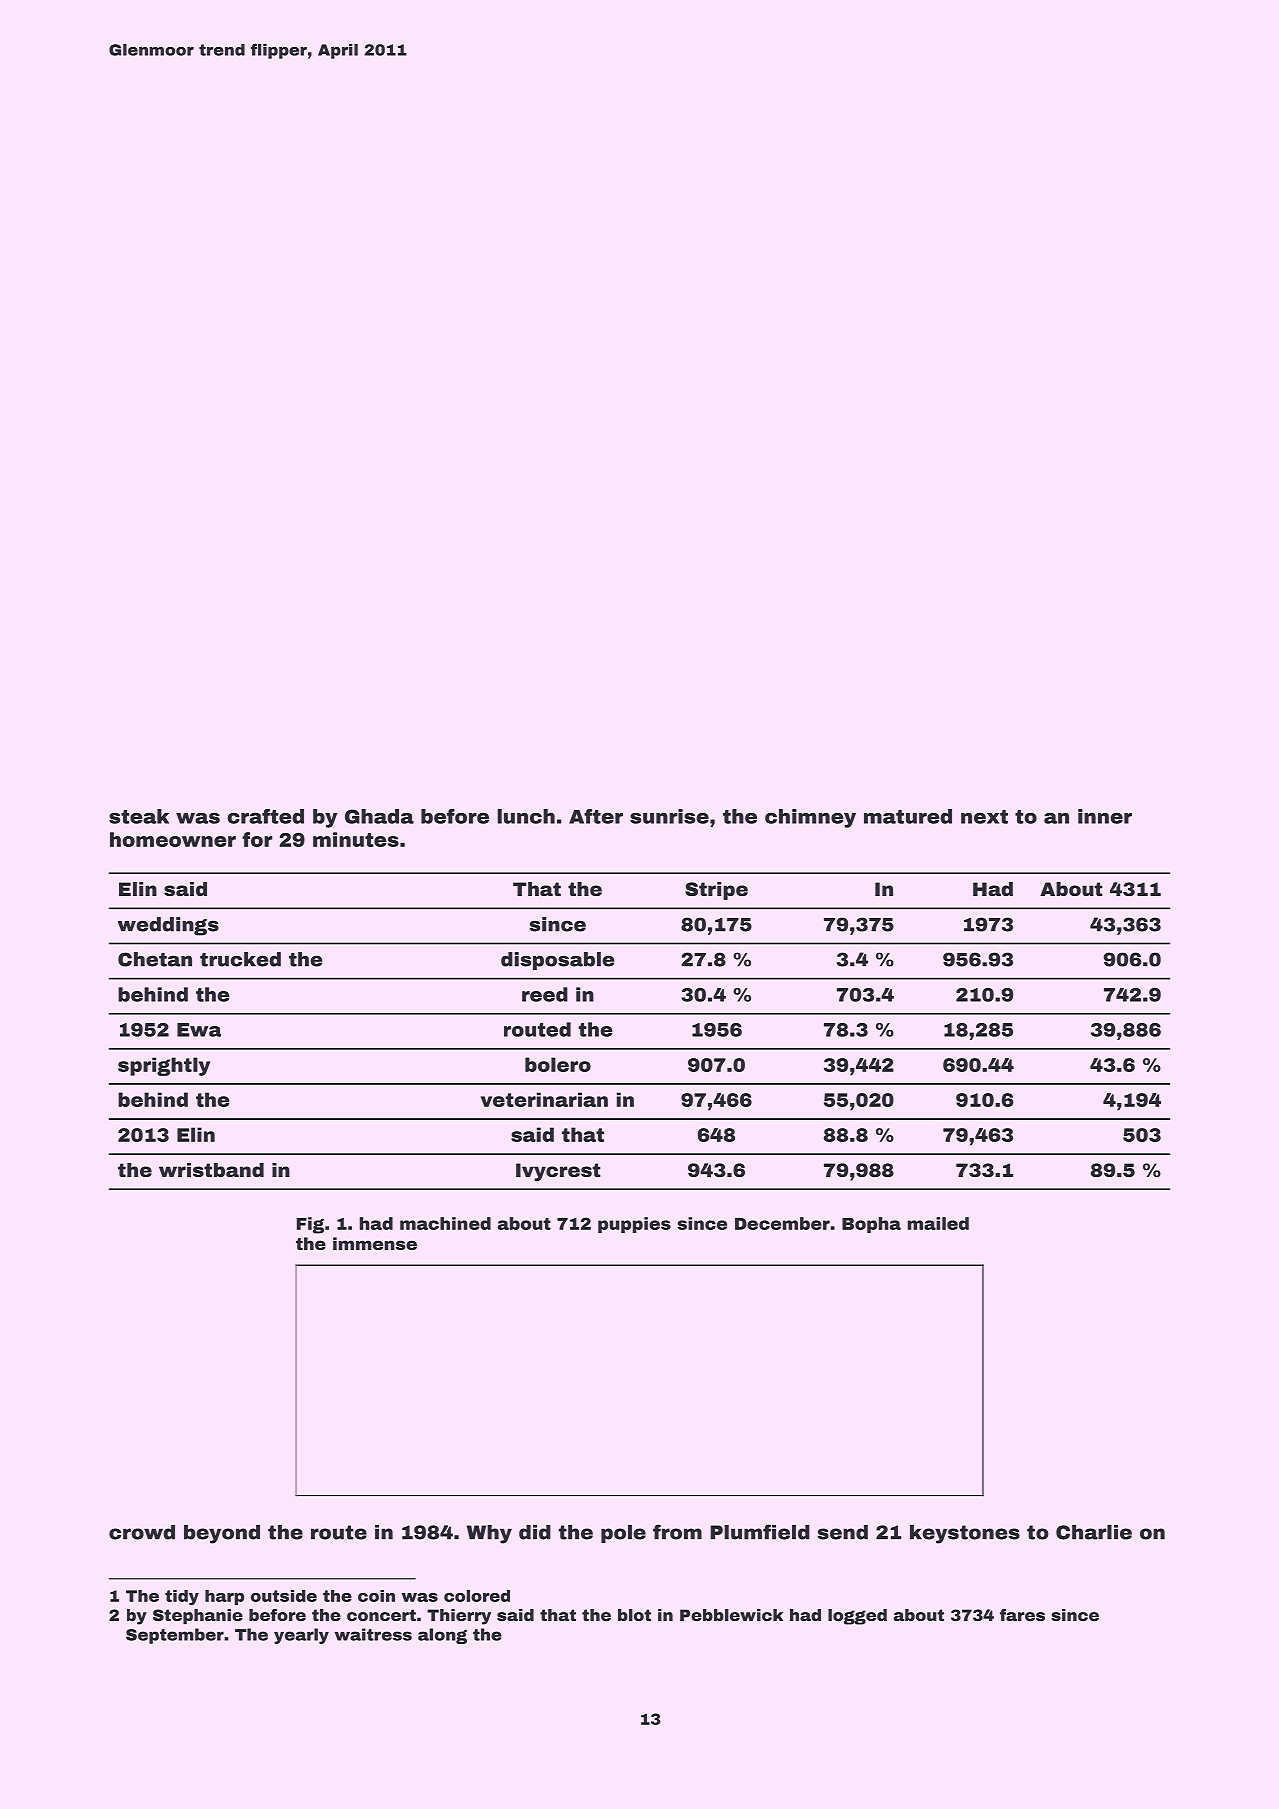 Image resolution: width=1279 pixels, height=1809 pixels. What do you see at coordinates (164, 1066) in the page?
I see `sprightly` at bounding box center [164, 1066].
